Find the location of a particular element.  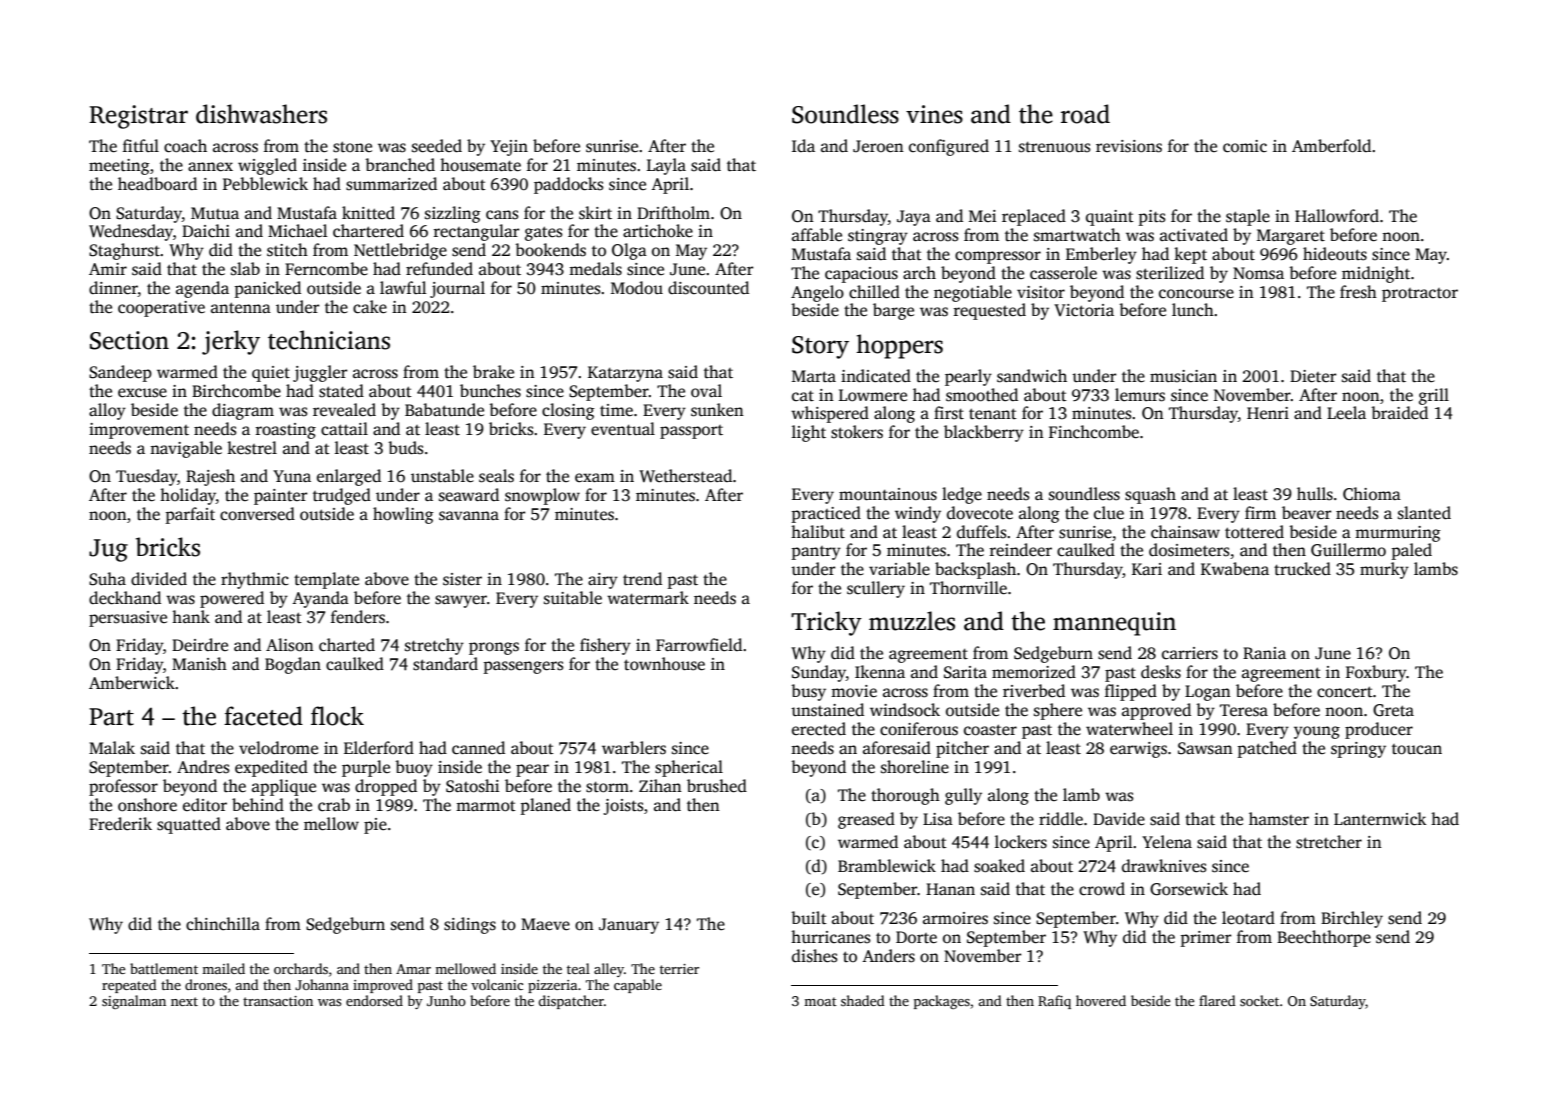

sawyer is located at coordinates (461, 601).
